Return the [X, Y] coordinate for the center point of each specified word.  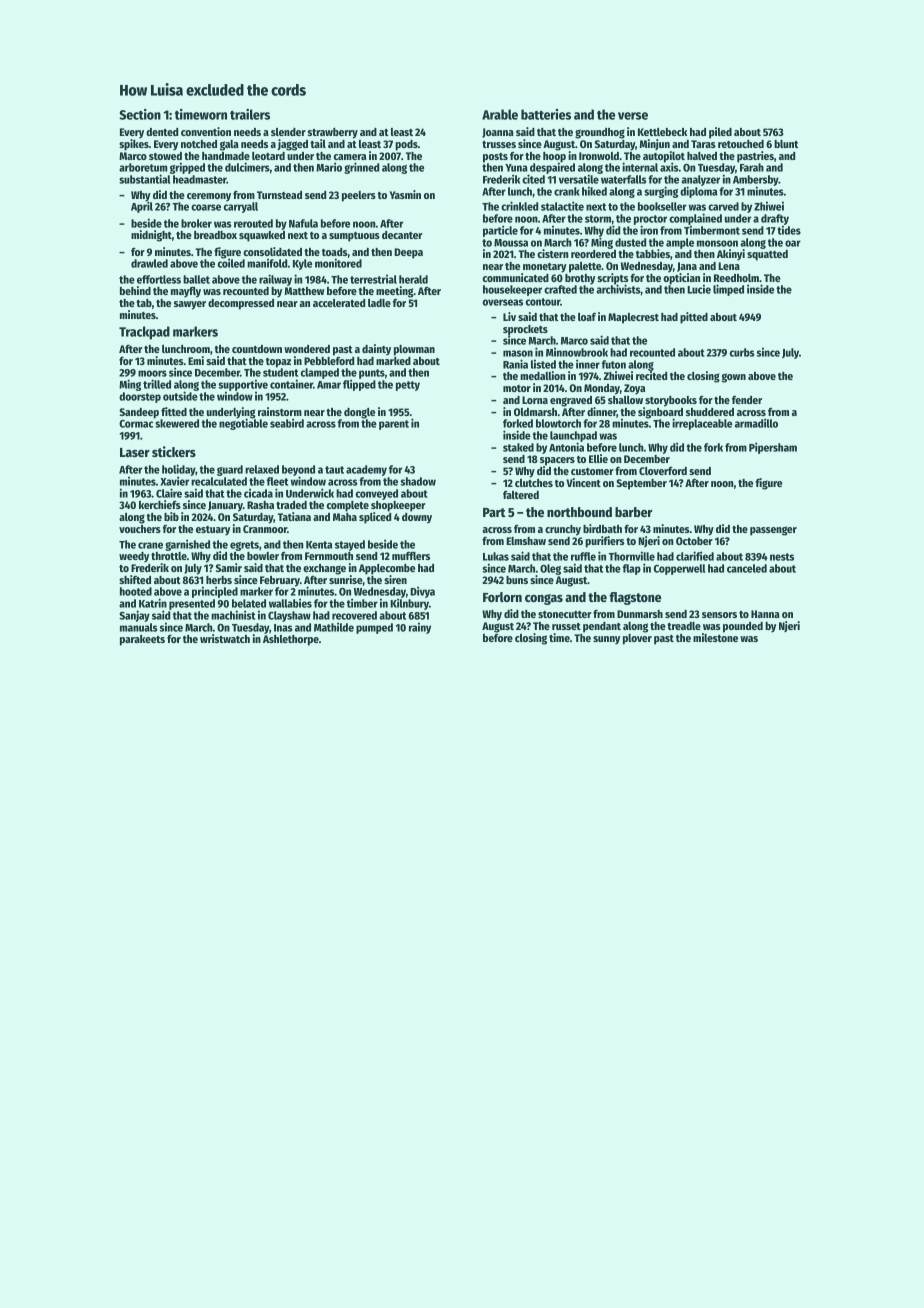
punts [372, 374]
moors [152, 373]
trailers [250, 114]
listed [543, 364]
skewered [177, 423]
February [280, 581]
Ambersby [756, 180]
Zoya [634, 389]
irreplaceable [702, 424]
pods [406, 145]
